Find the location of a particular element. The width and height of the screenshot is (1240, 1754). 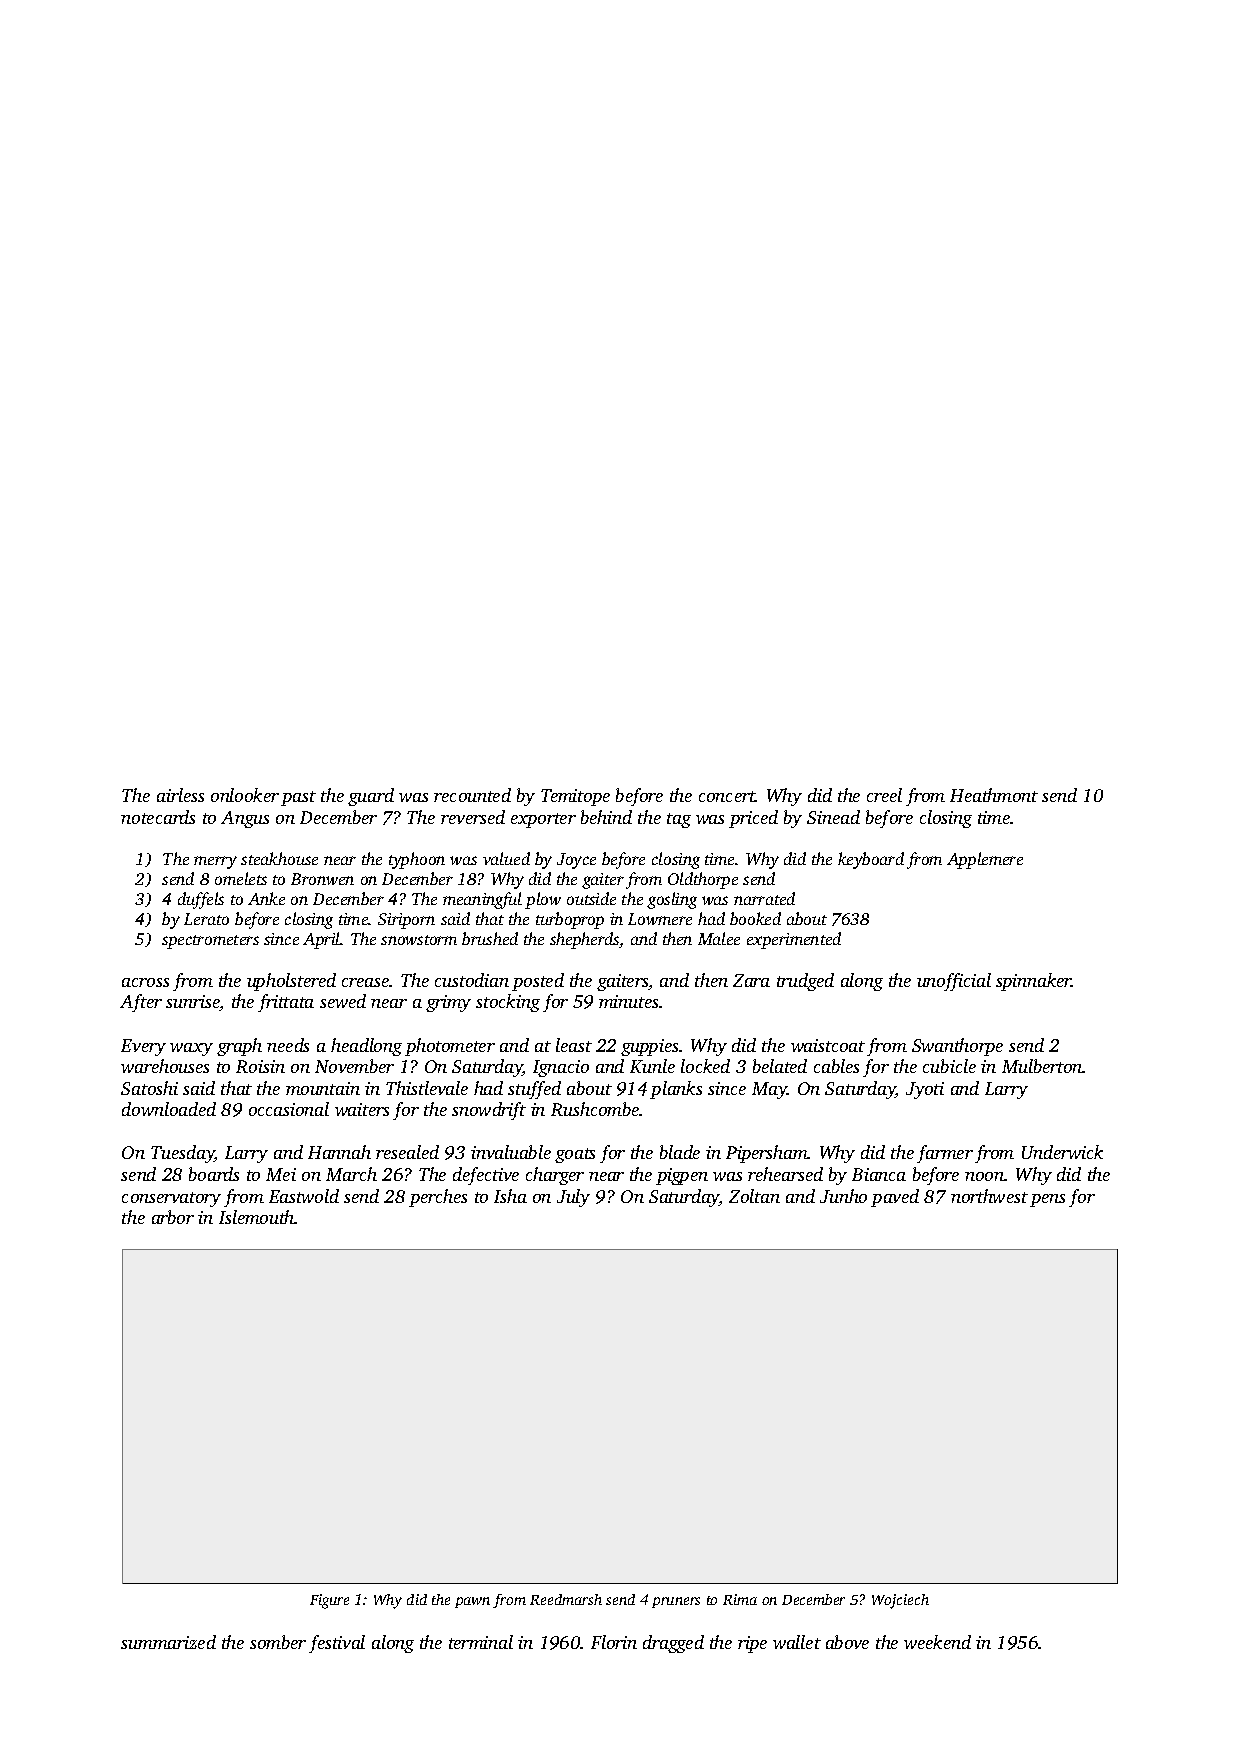

Applemere is located at coordinates (985, 860).
